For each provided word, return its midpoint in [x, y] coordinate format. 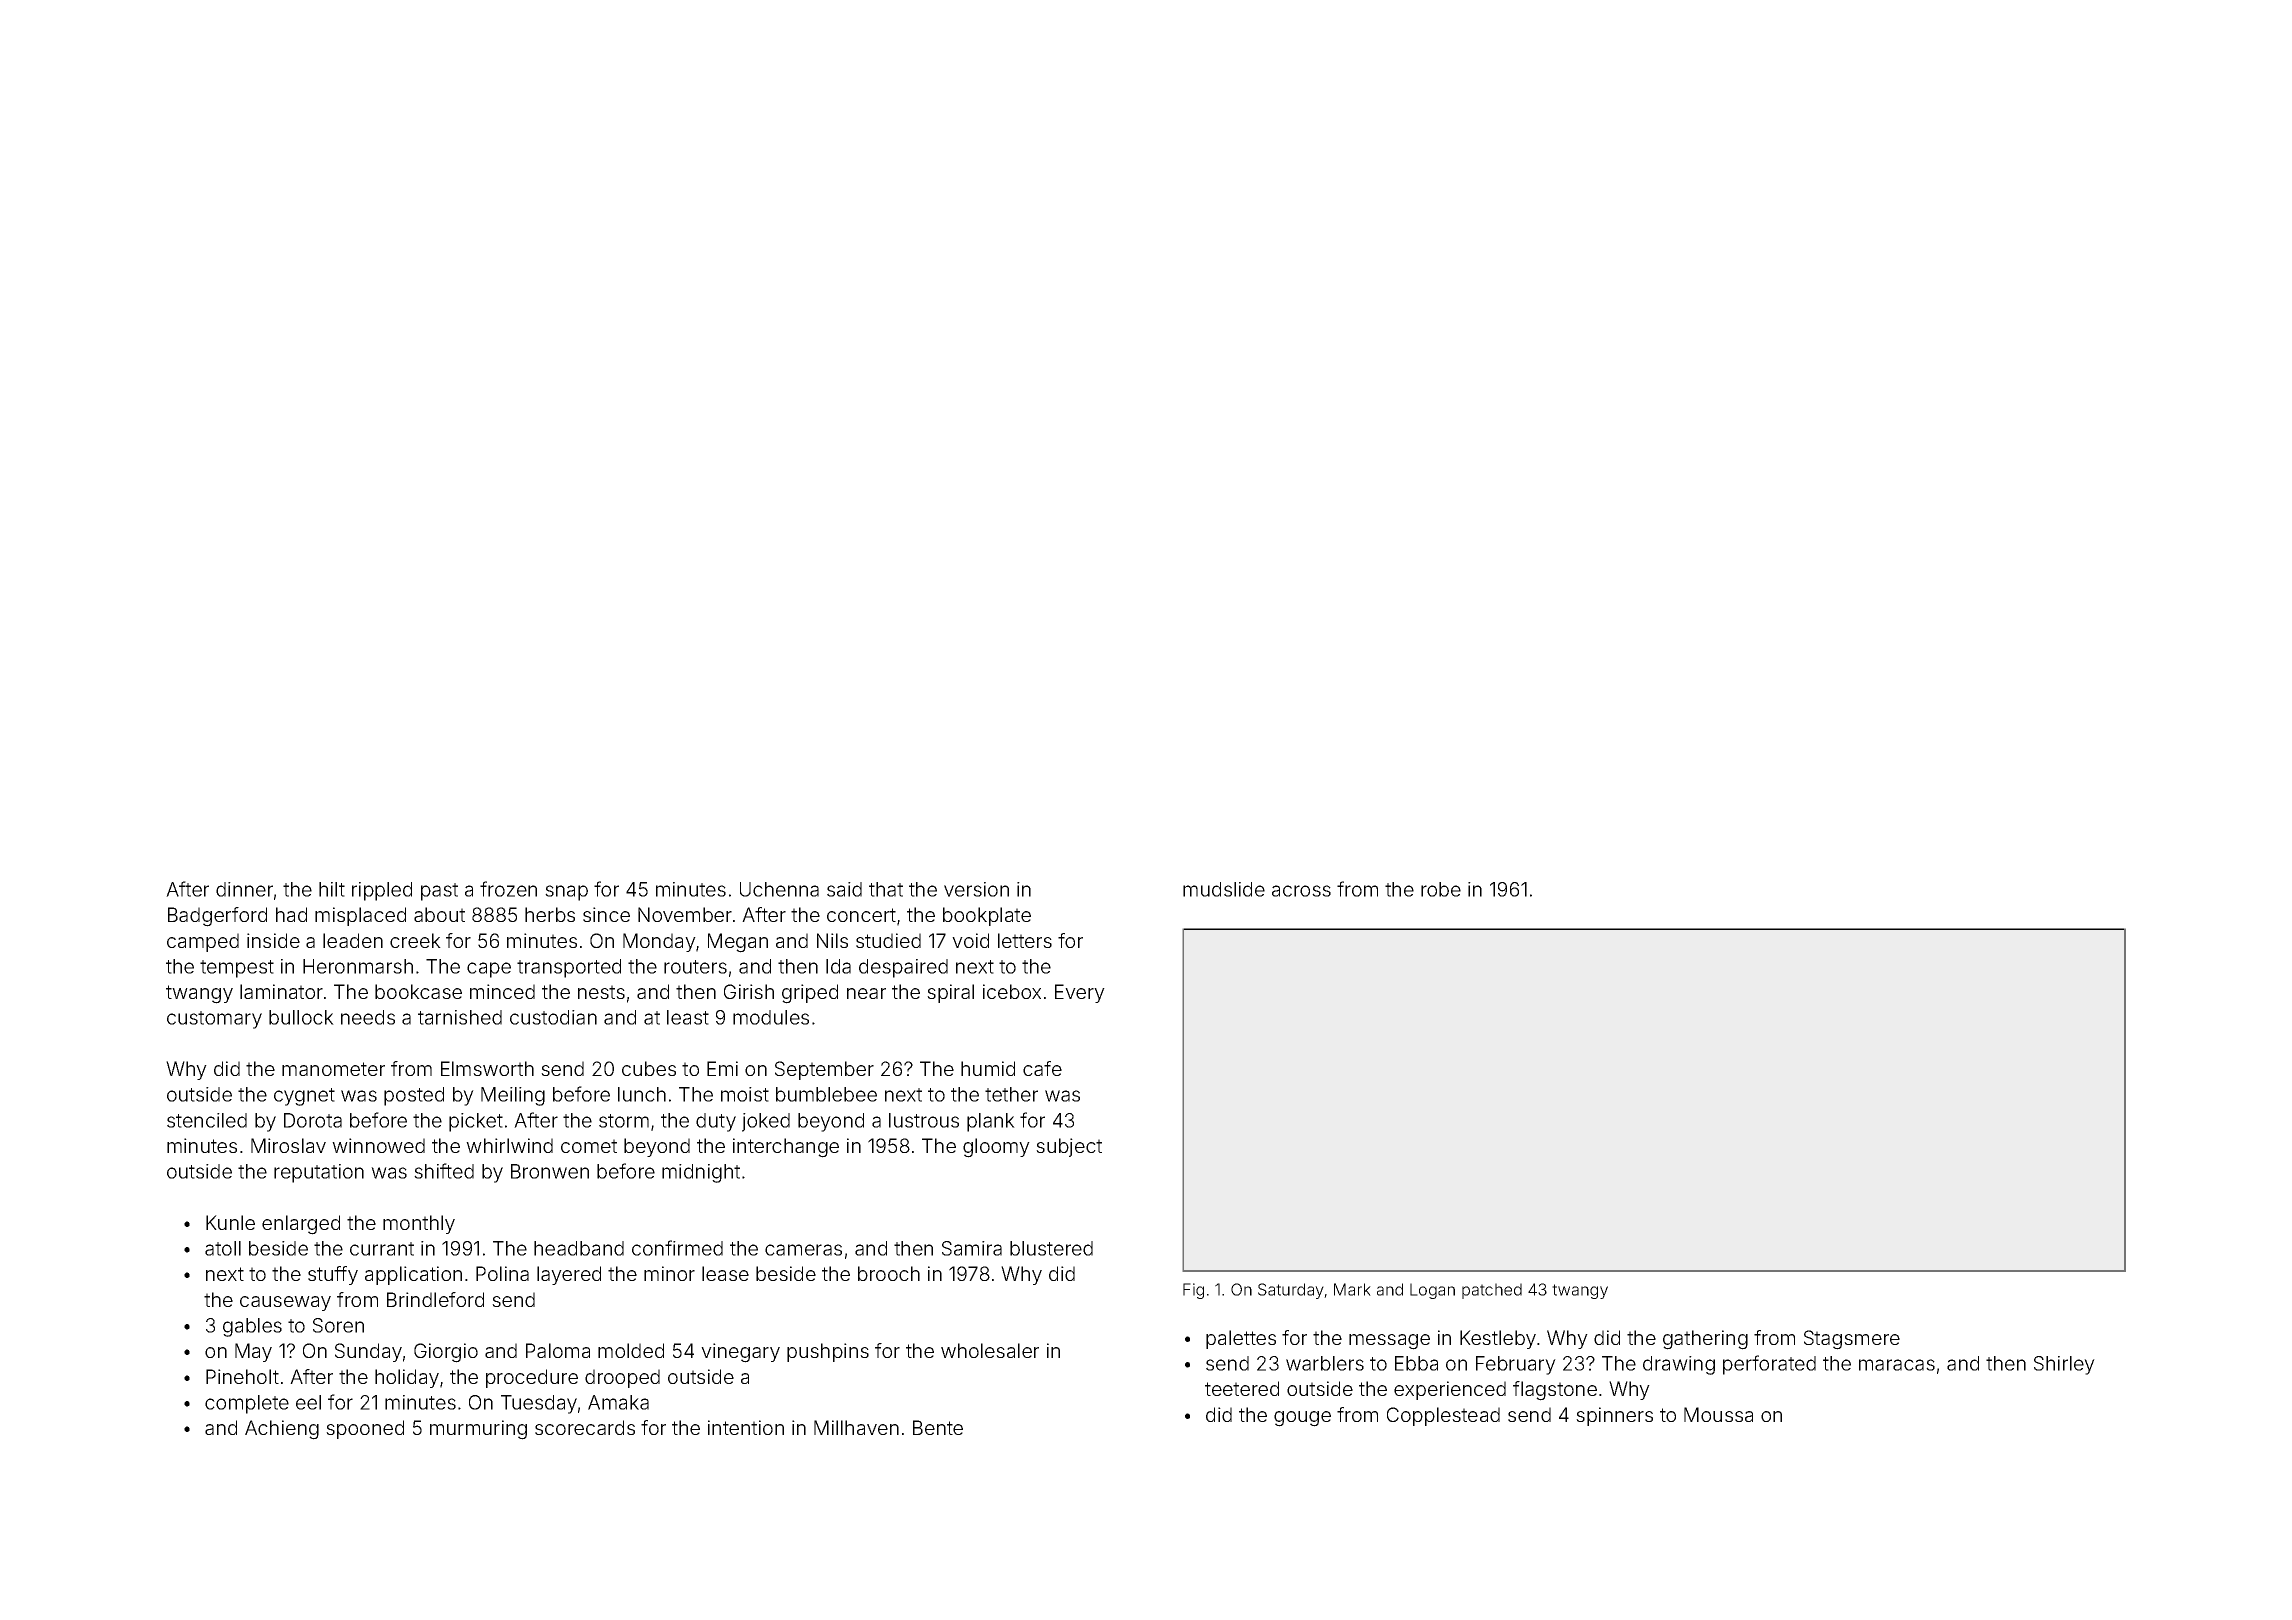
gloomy [996, 1148]
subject [1069, 1147]
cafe [1042, 1068]
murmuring [478, 1430]
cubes [649, 1068]
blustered [1051, 1248]
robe [1441, 889]
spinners [1614, 1416]
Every [1080, 993]
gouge [1302, 1419]
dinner [244, 889]
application [413, 1275]
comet [589, 1146]
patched [1492, 1291]
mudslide [1224, 889]
